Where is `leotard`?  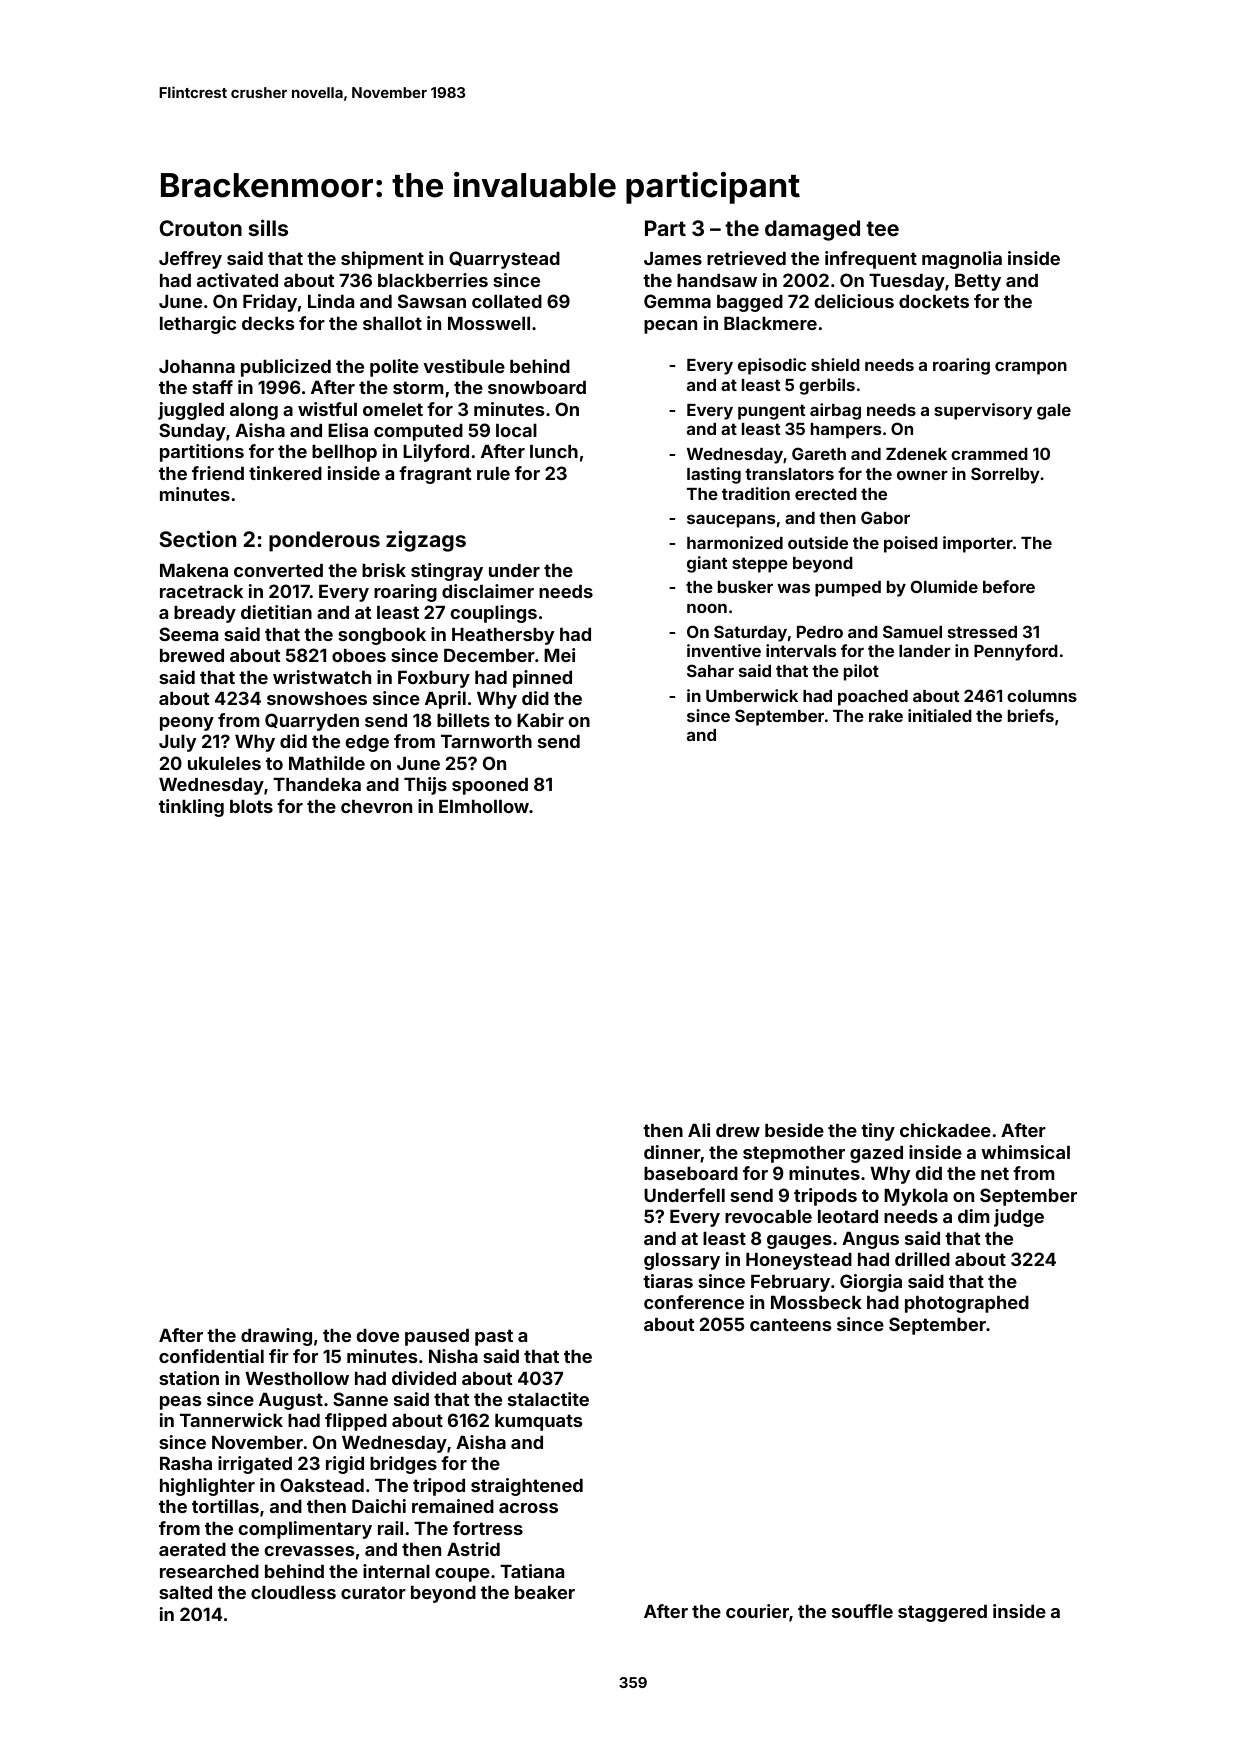 leotard is located at coordinates (848, 1216).
